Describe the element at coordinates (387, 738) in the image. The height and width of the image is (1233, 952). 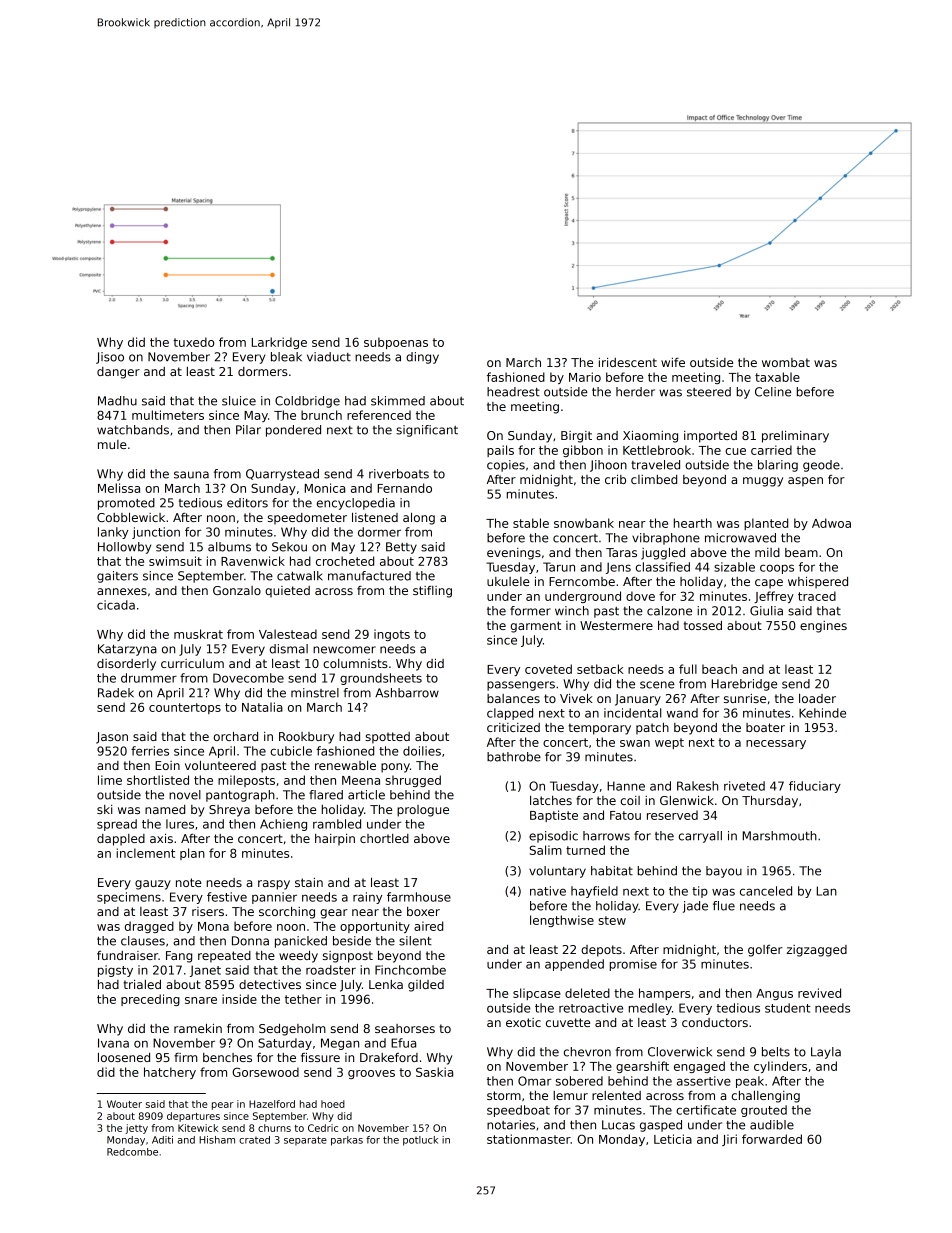
I see `spotted` at that location.
